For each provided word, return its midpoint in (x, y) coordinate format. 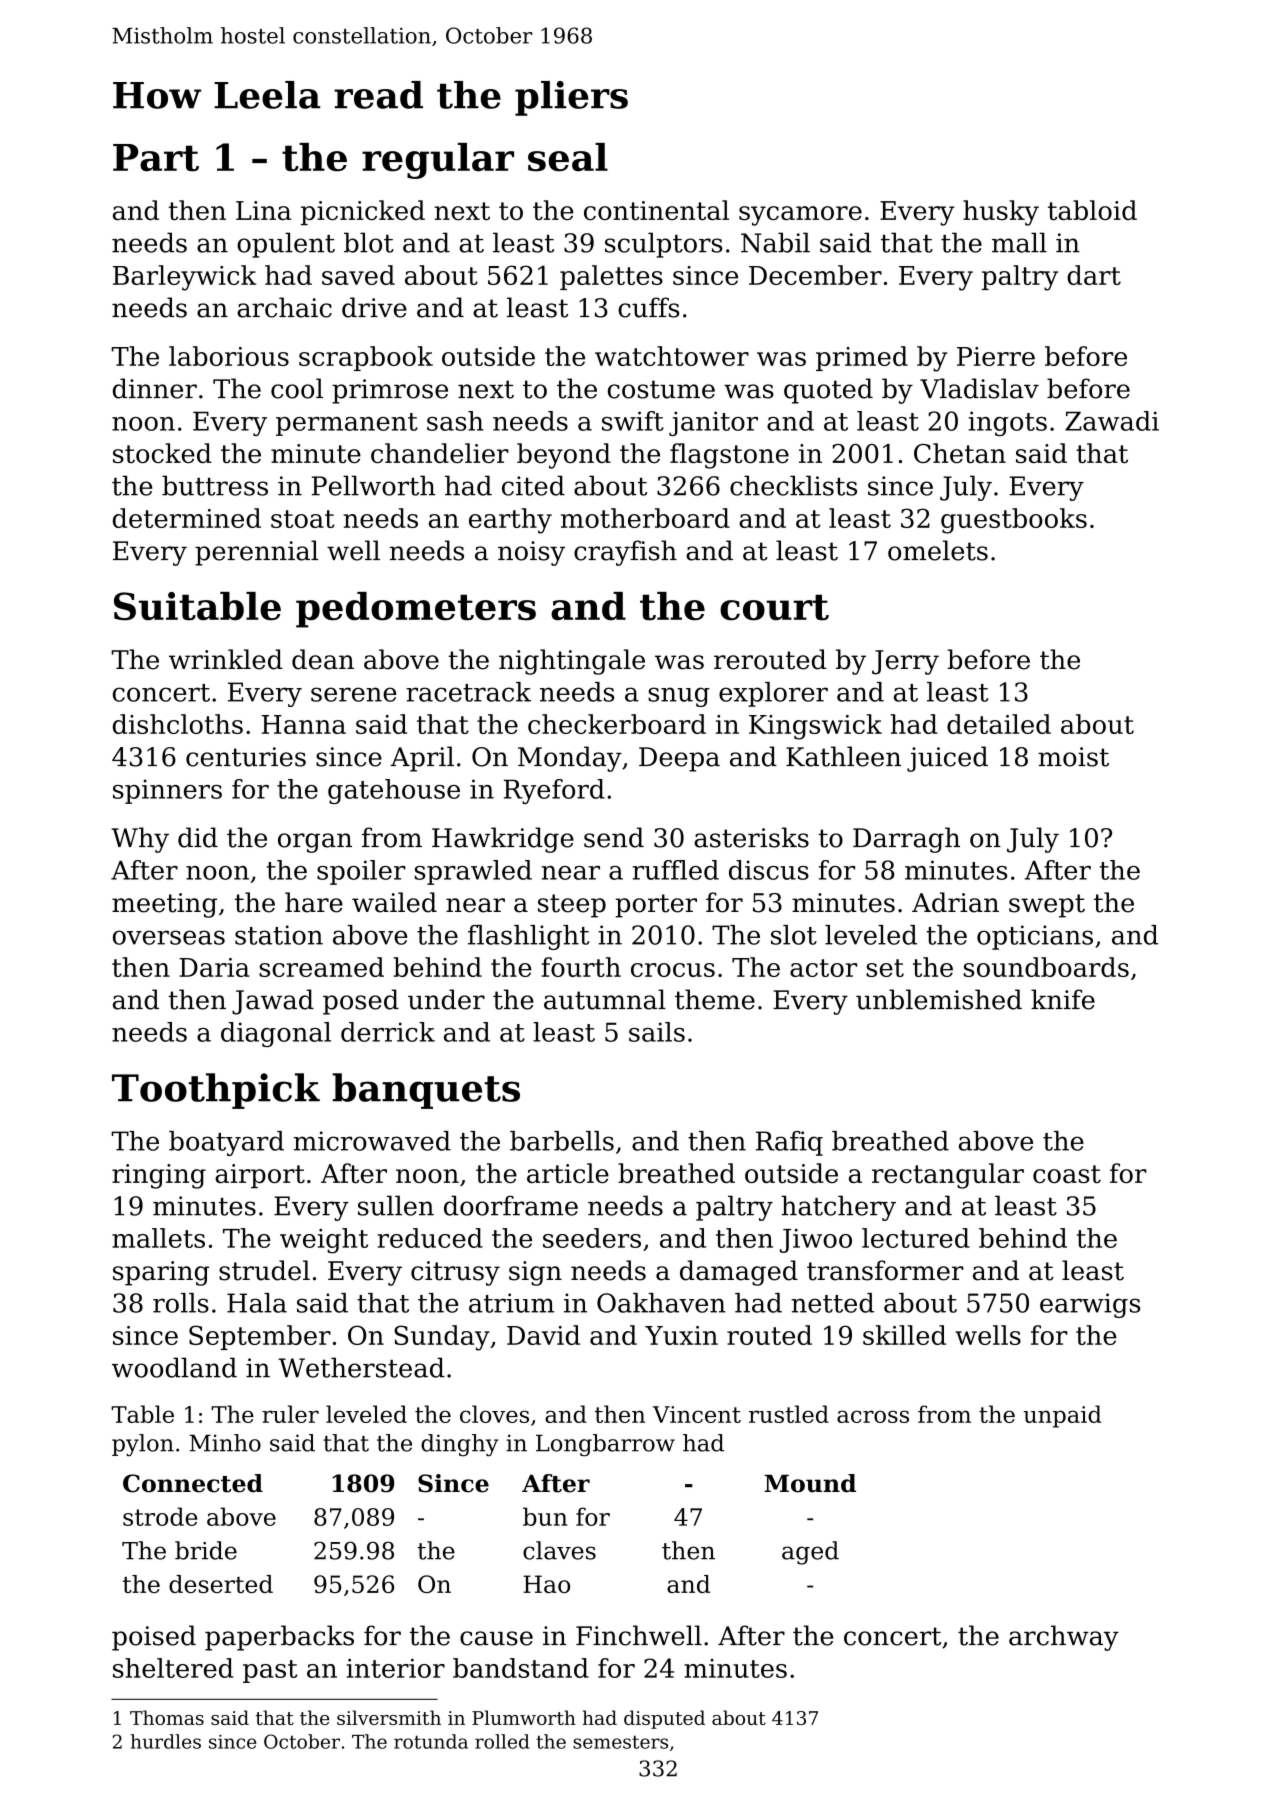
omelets (938, 550)
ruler (290, 1414)
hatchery (838, 1208)
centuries (246, 757)
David (543, 1335)
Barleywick (184, 278)
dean (323, 659)
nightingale (572, 662)
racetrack (468, 692)
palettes (611, 277)
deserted (221, 1584)
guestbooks (1014, 521)
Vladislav (979, 388)
